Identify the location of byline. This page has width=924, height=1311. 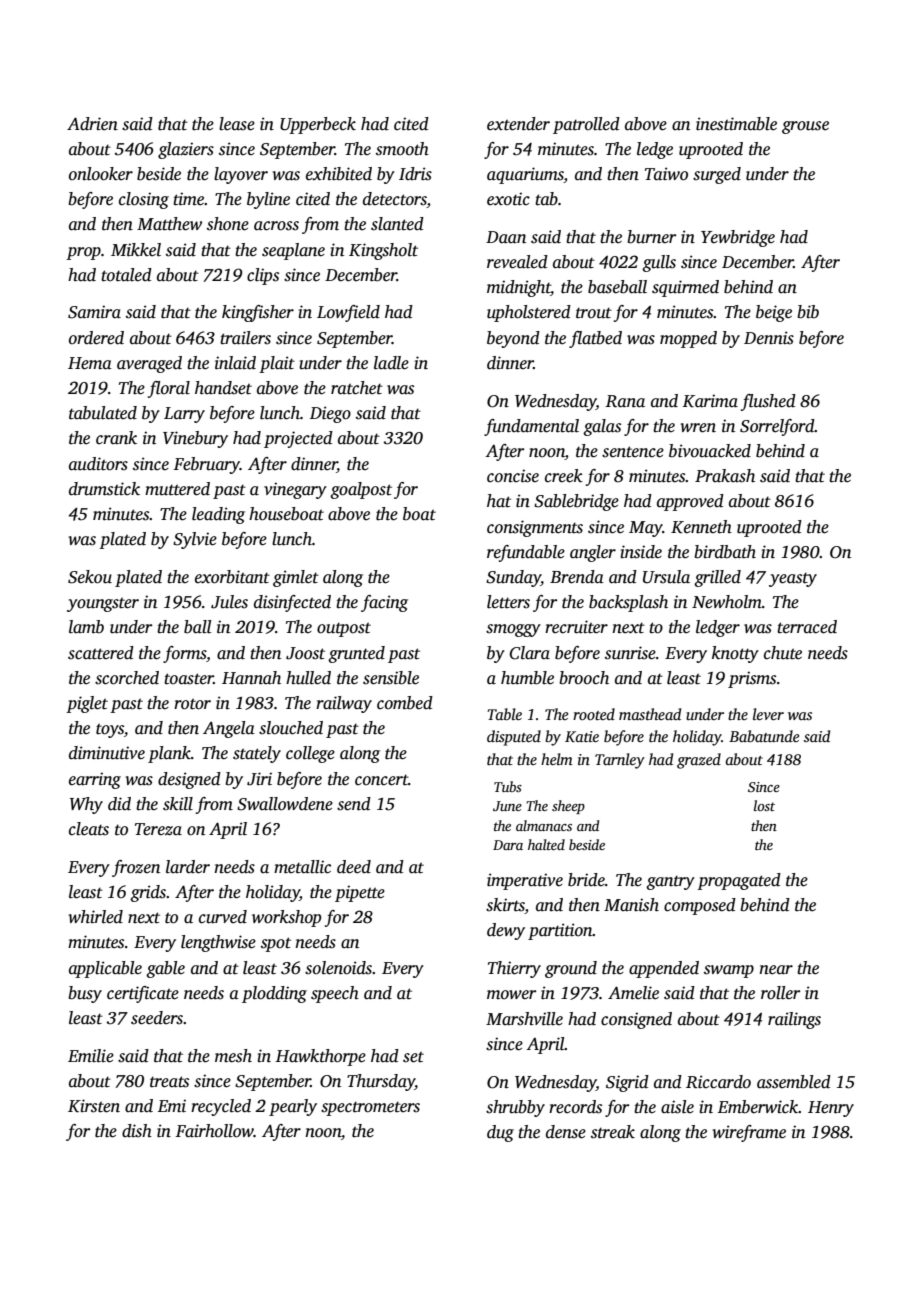
(268, 200).
